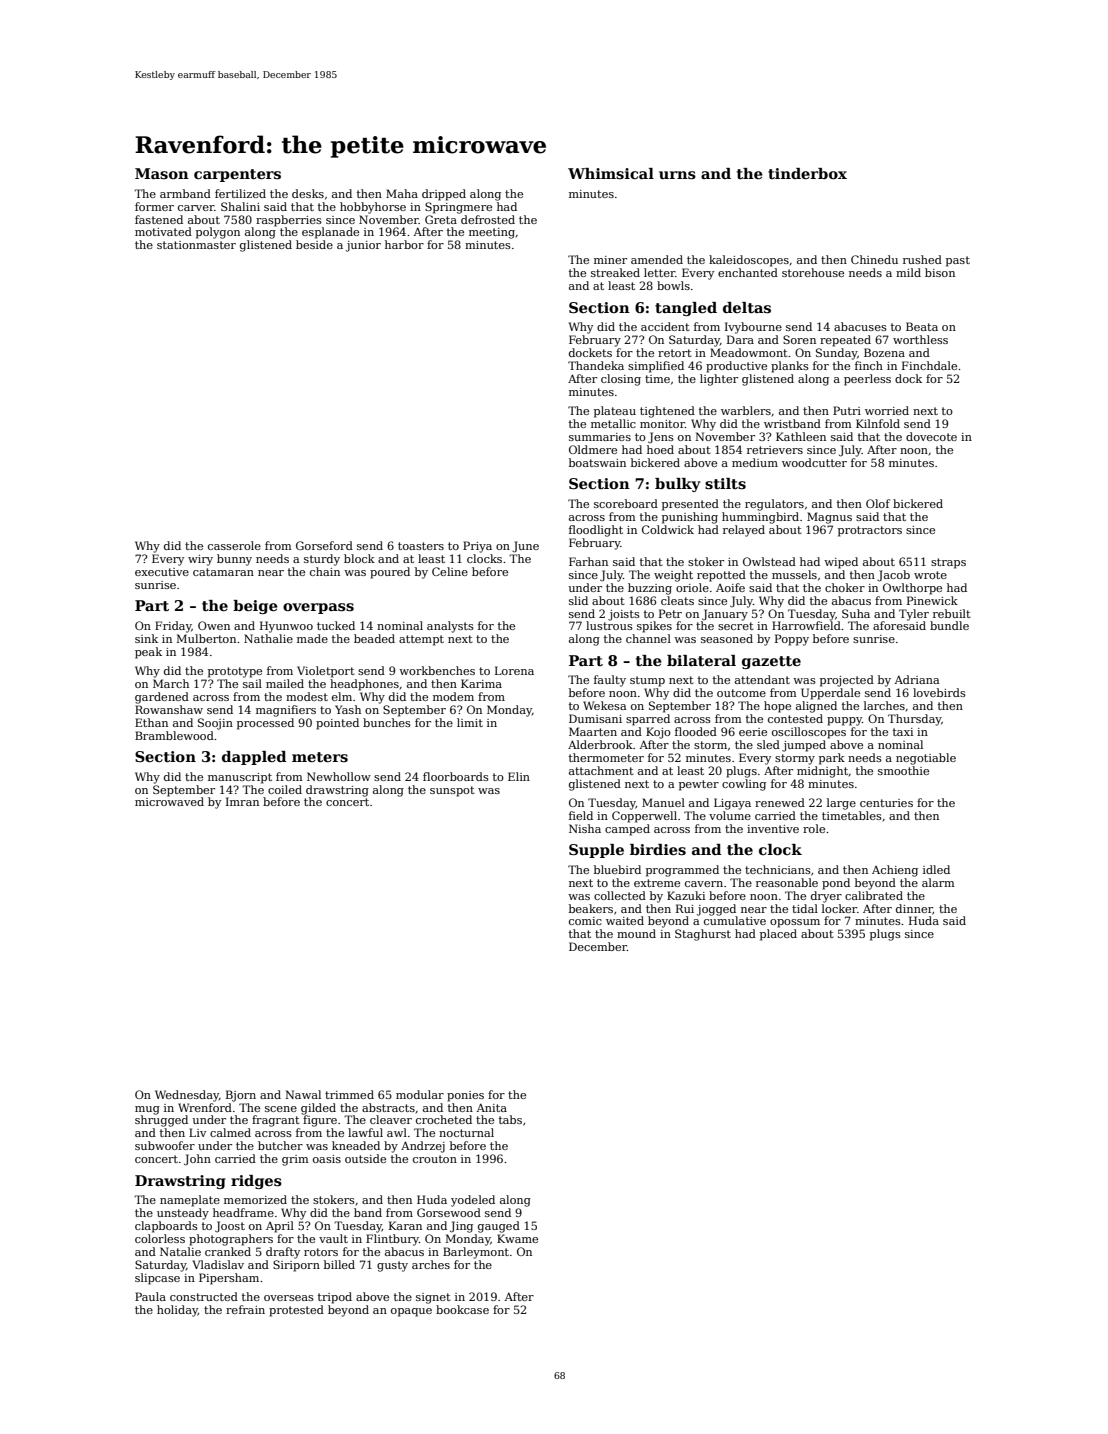  What do you see at coordinates (488, 219) in the page?
I see `defrosted` at bounding box center [488, 219].
